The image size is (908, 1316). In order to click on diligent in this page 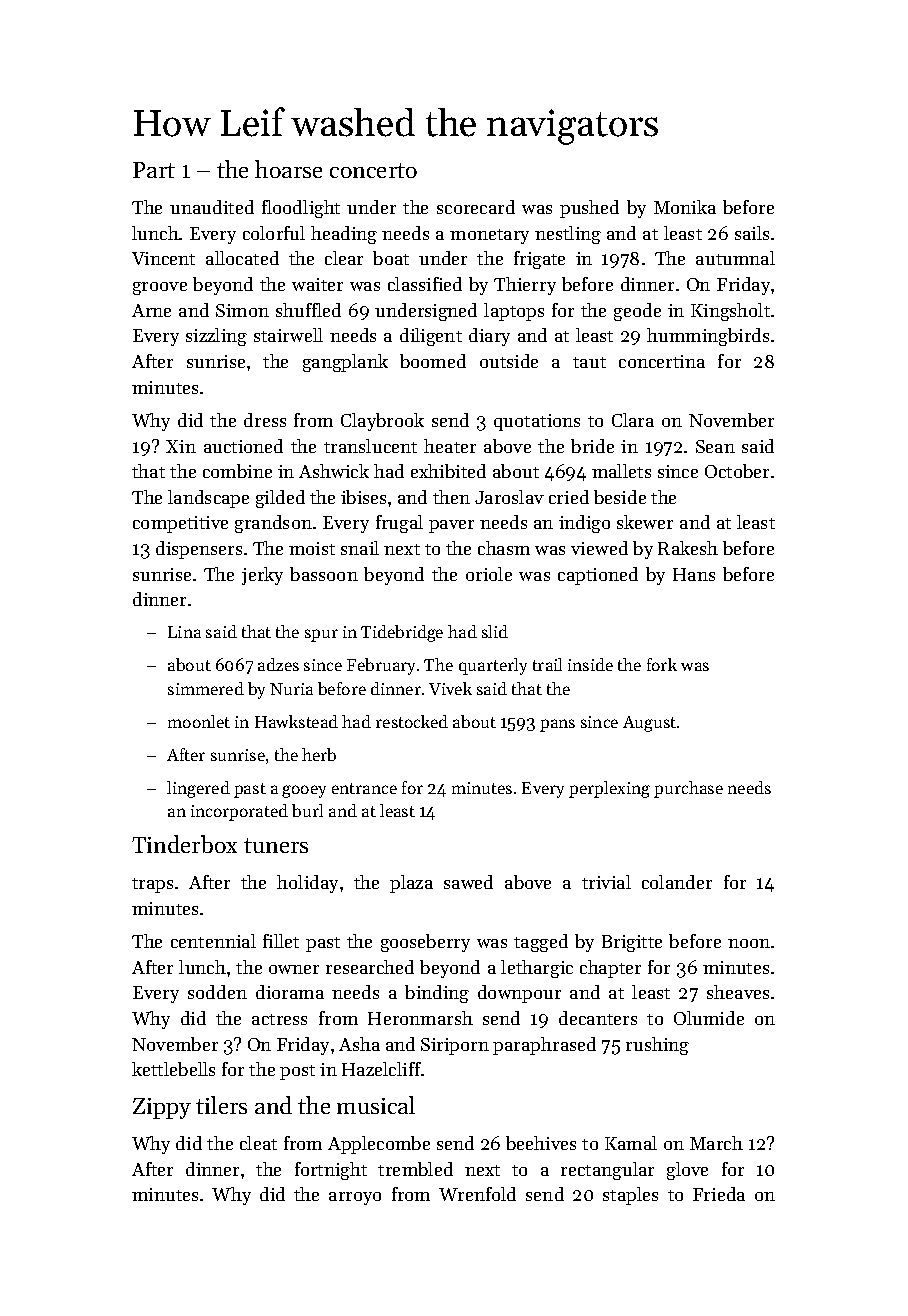, I will do `click(431, 337)`.
